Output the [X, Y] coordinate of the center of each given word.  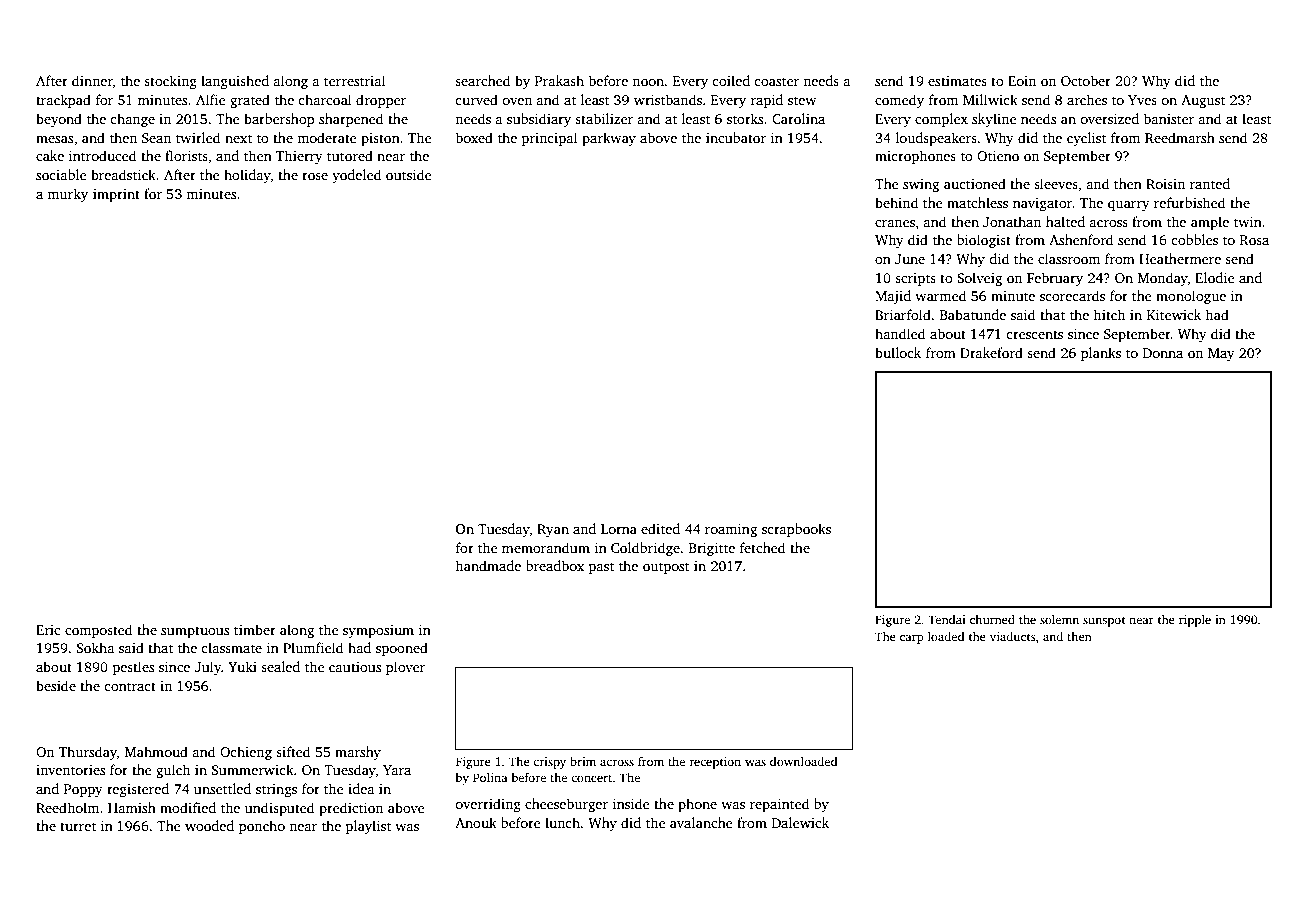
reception [715, 763]
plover [405, 668]
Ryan [553, 530]
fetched [763, 547]
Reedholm [67, 807]
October [1086, 80]
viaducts [1013, 636]
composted [99, 631]
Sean [156, 138]
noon [648, 82]
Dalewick [800, 822]
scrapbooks [796, 530]
